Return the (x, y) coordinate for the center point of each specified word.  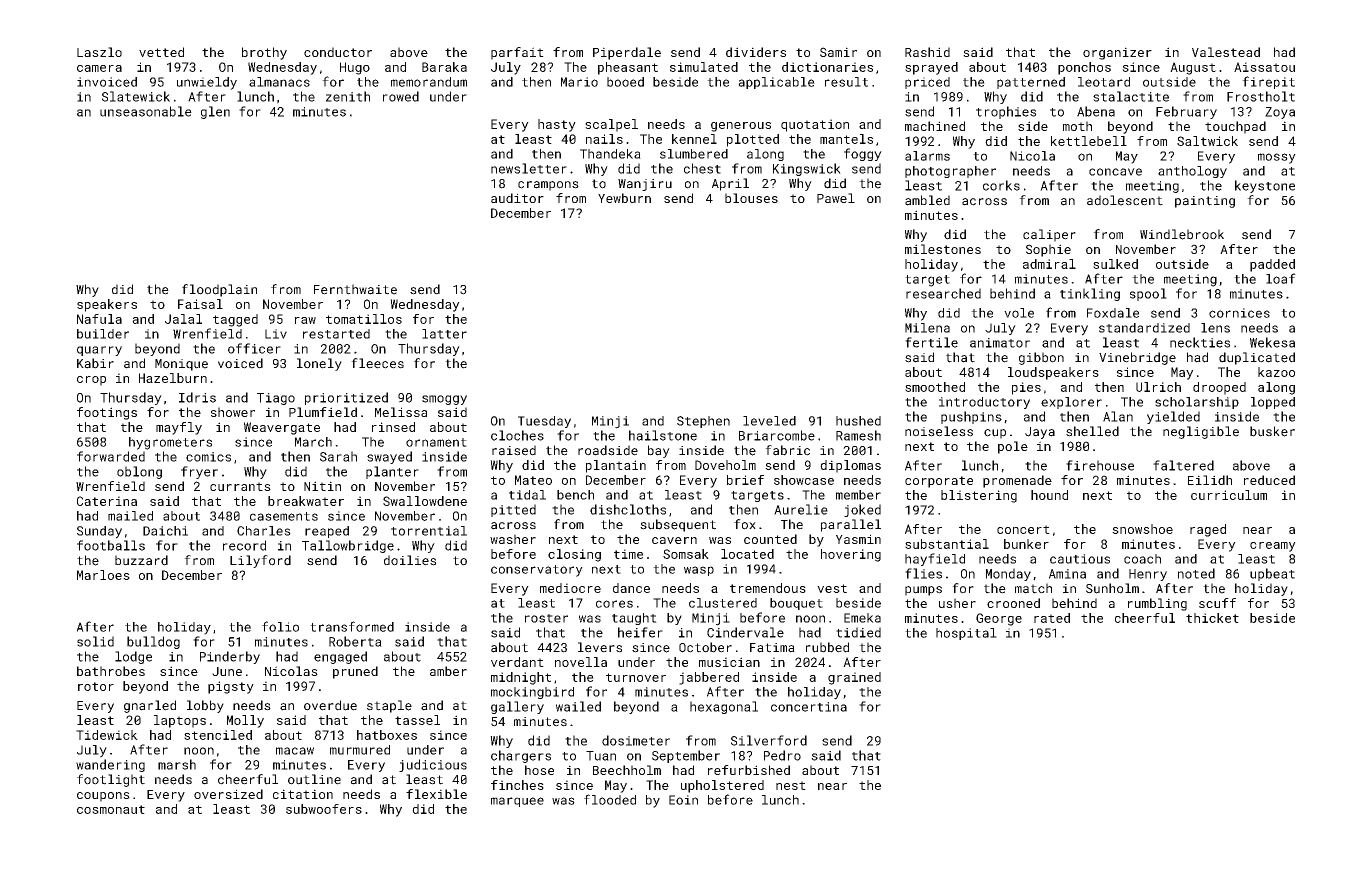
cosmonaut (111, 809)
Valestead (1226, 52)
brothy (264, 53)
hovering (851, 555)
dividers (756, 52)
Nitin (322, 486)
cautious (1080, 559)
